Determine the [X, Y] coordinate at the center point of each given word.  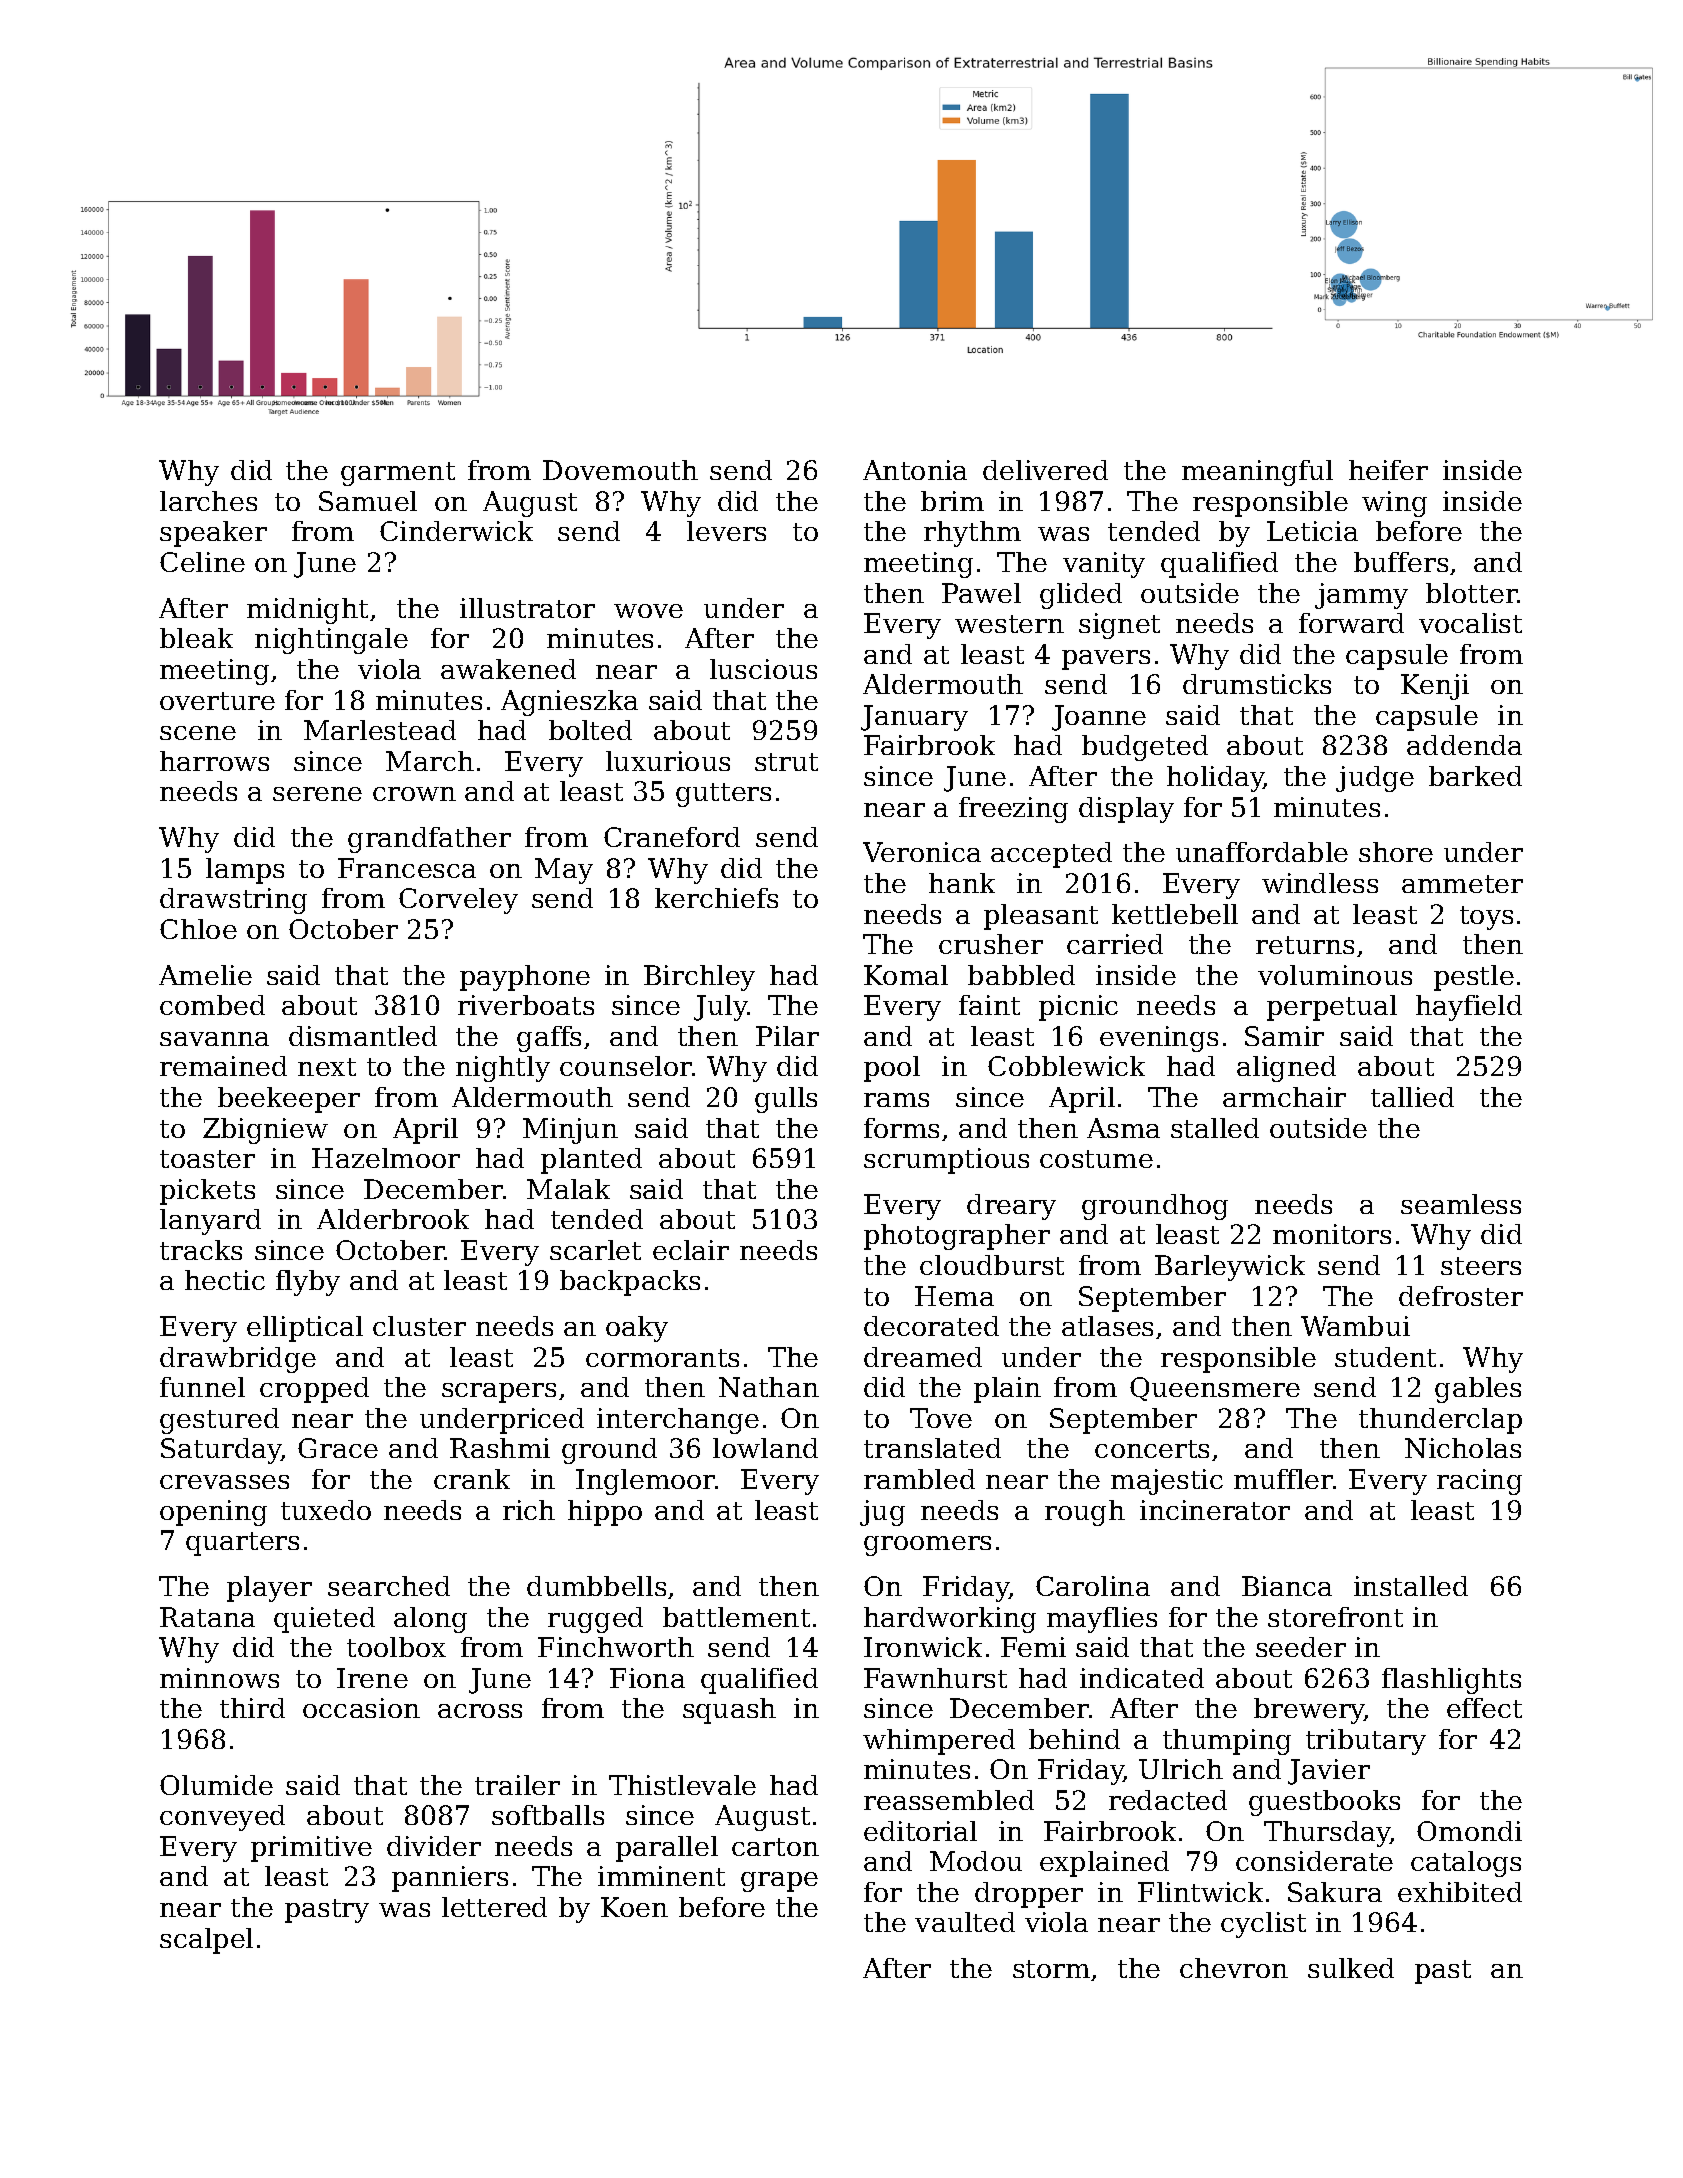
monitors [1332, 1234]
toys [1486, 918]
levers [726, 531]
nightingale [331, 641]
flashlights [1451, 1681]
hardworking [950, 1620]
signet [1119, 626]
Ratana [207, 1617]
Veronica [922, 852]
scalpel [206, 1941]
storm [1051, 1969]
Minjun [570, 1131]
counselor [626, 1066]
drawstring [233, 901]
